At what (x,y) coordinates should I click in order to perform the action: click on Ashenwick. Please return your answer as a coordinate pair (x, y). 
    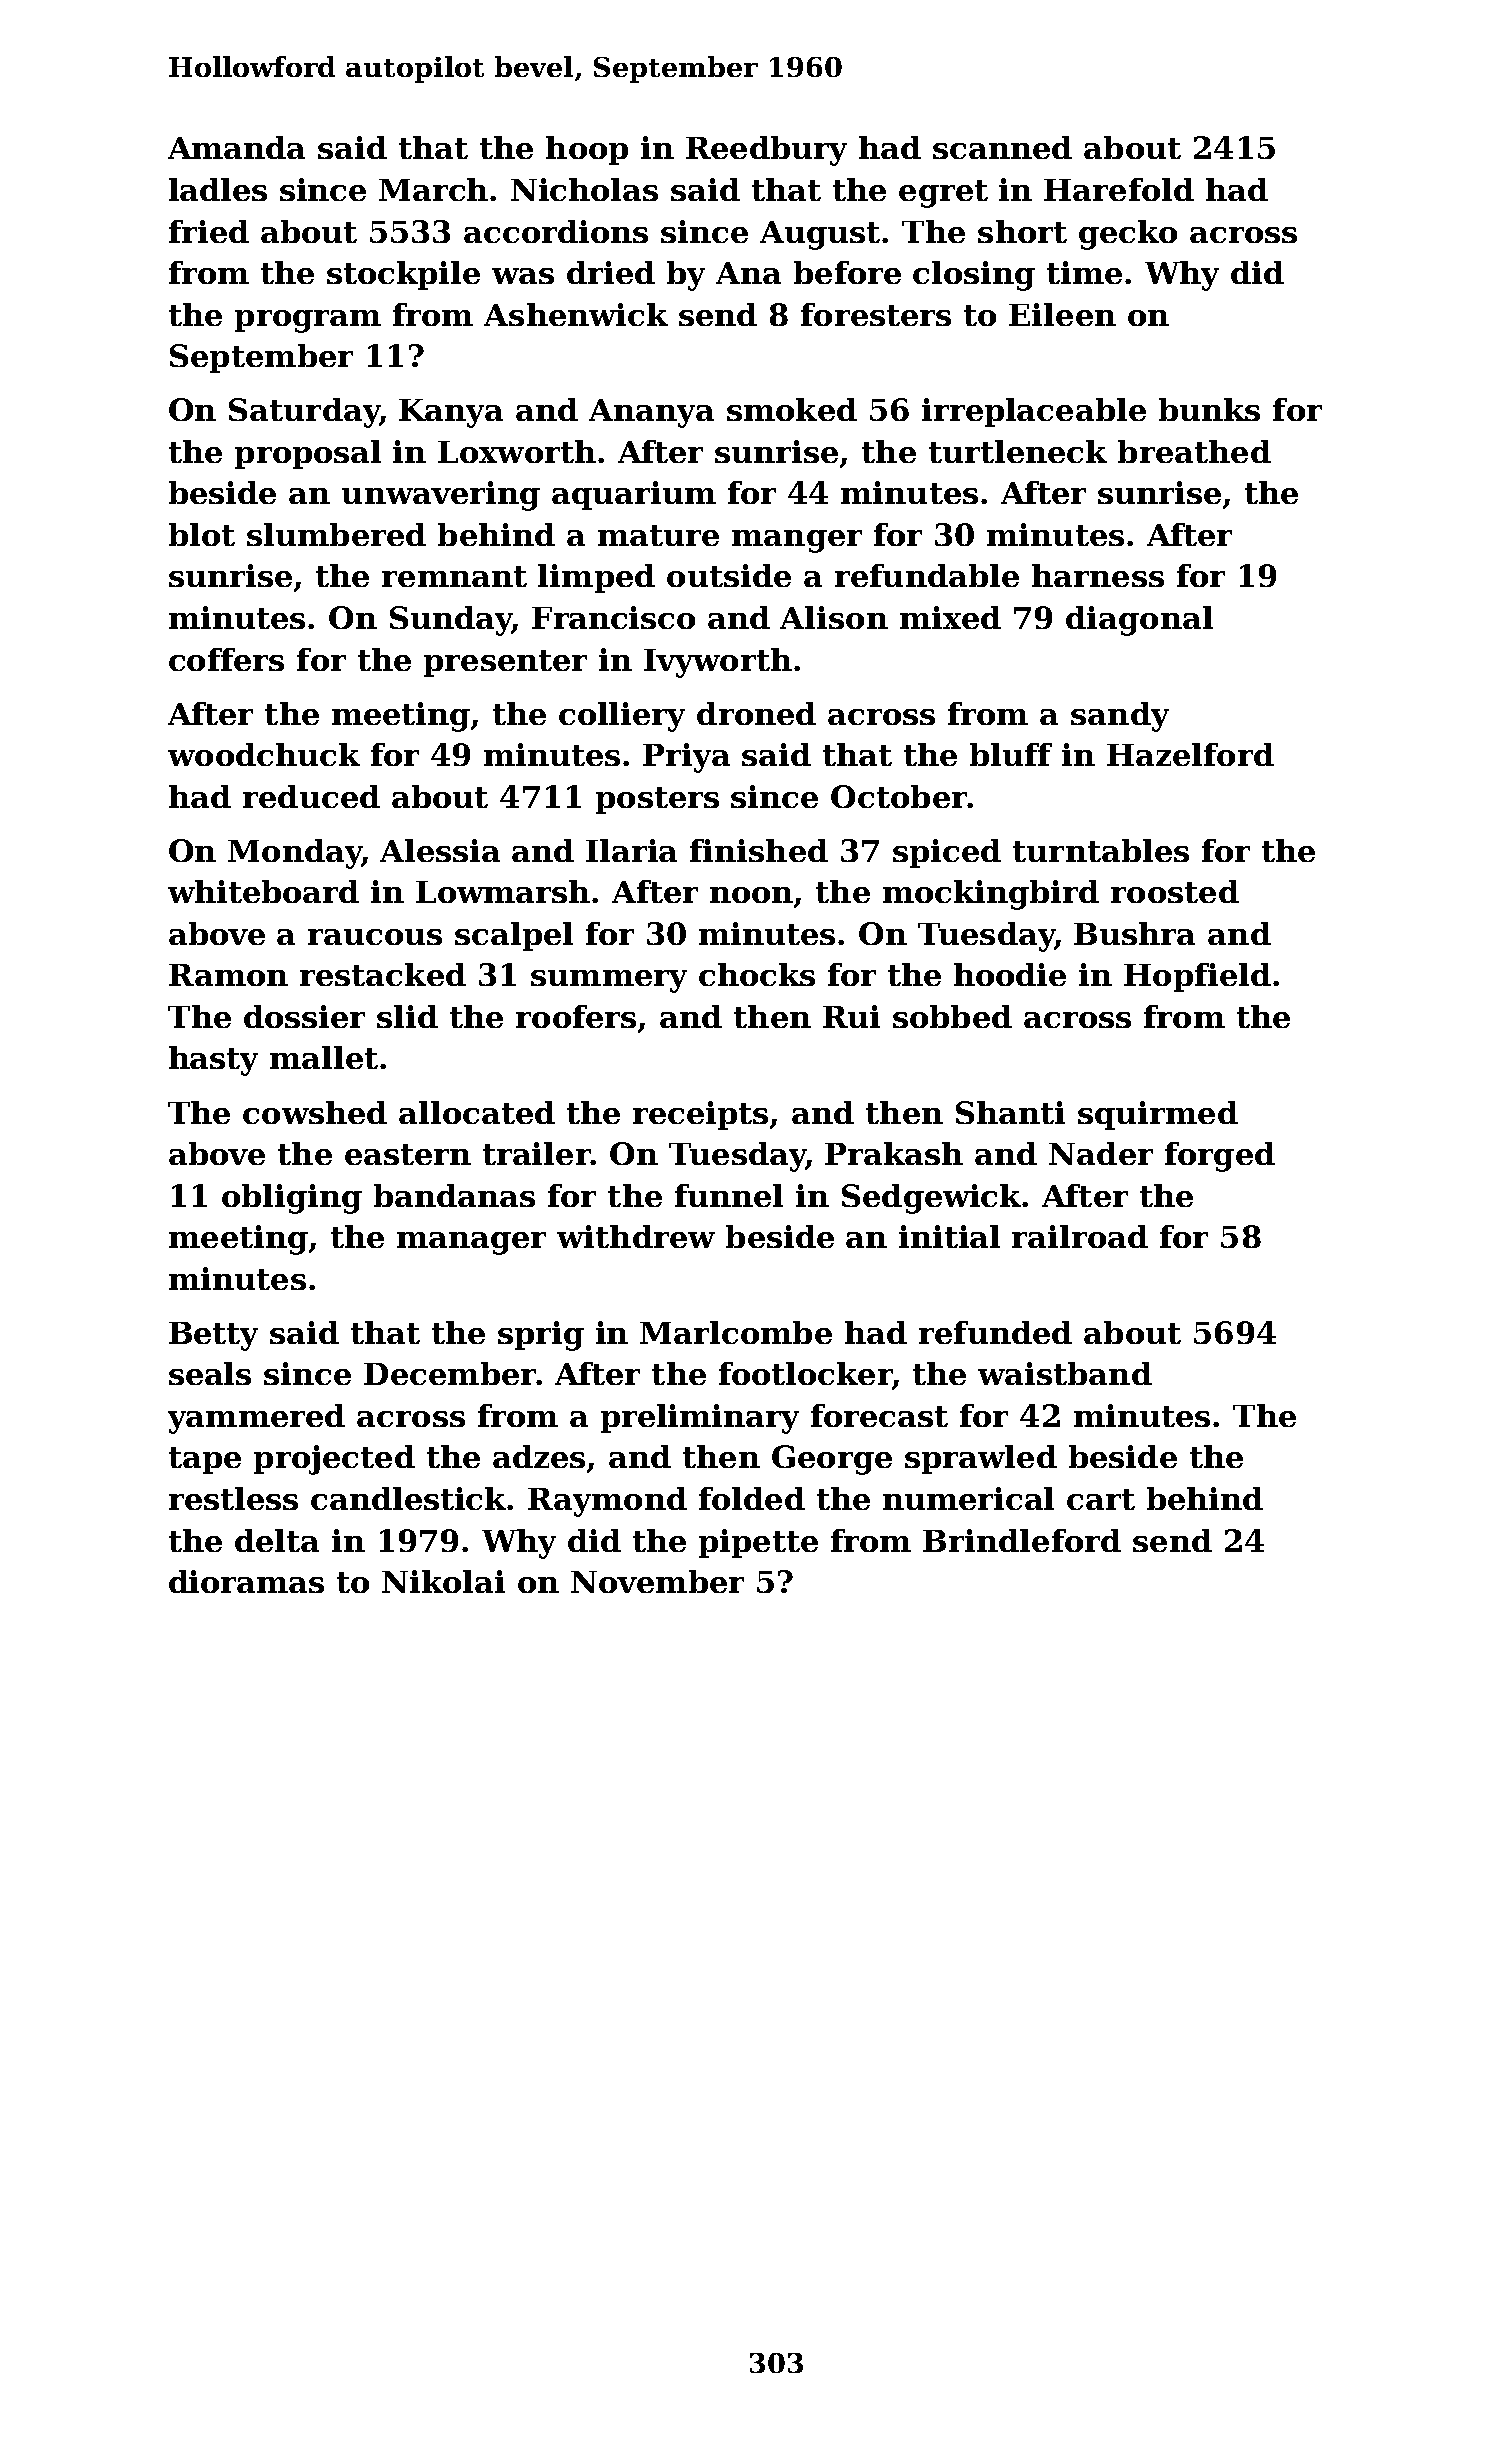
    Looking at the image, I should click on (576, 314).
